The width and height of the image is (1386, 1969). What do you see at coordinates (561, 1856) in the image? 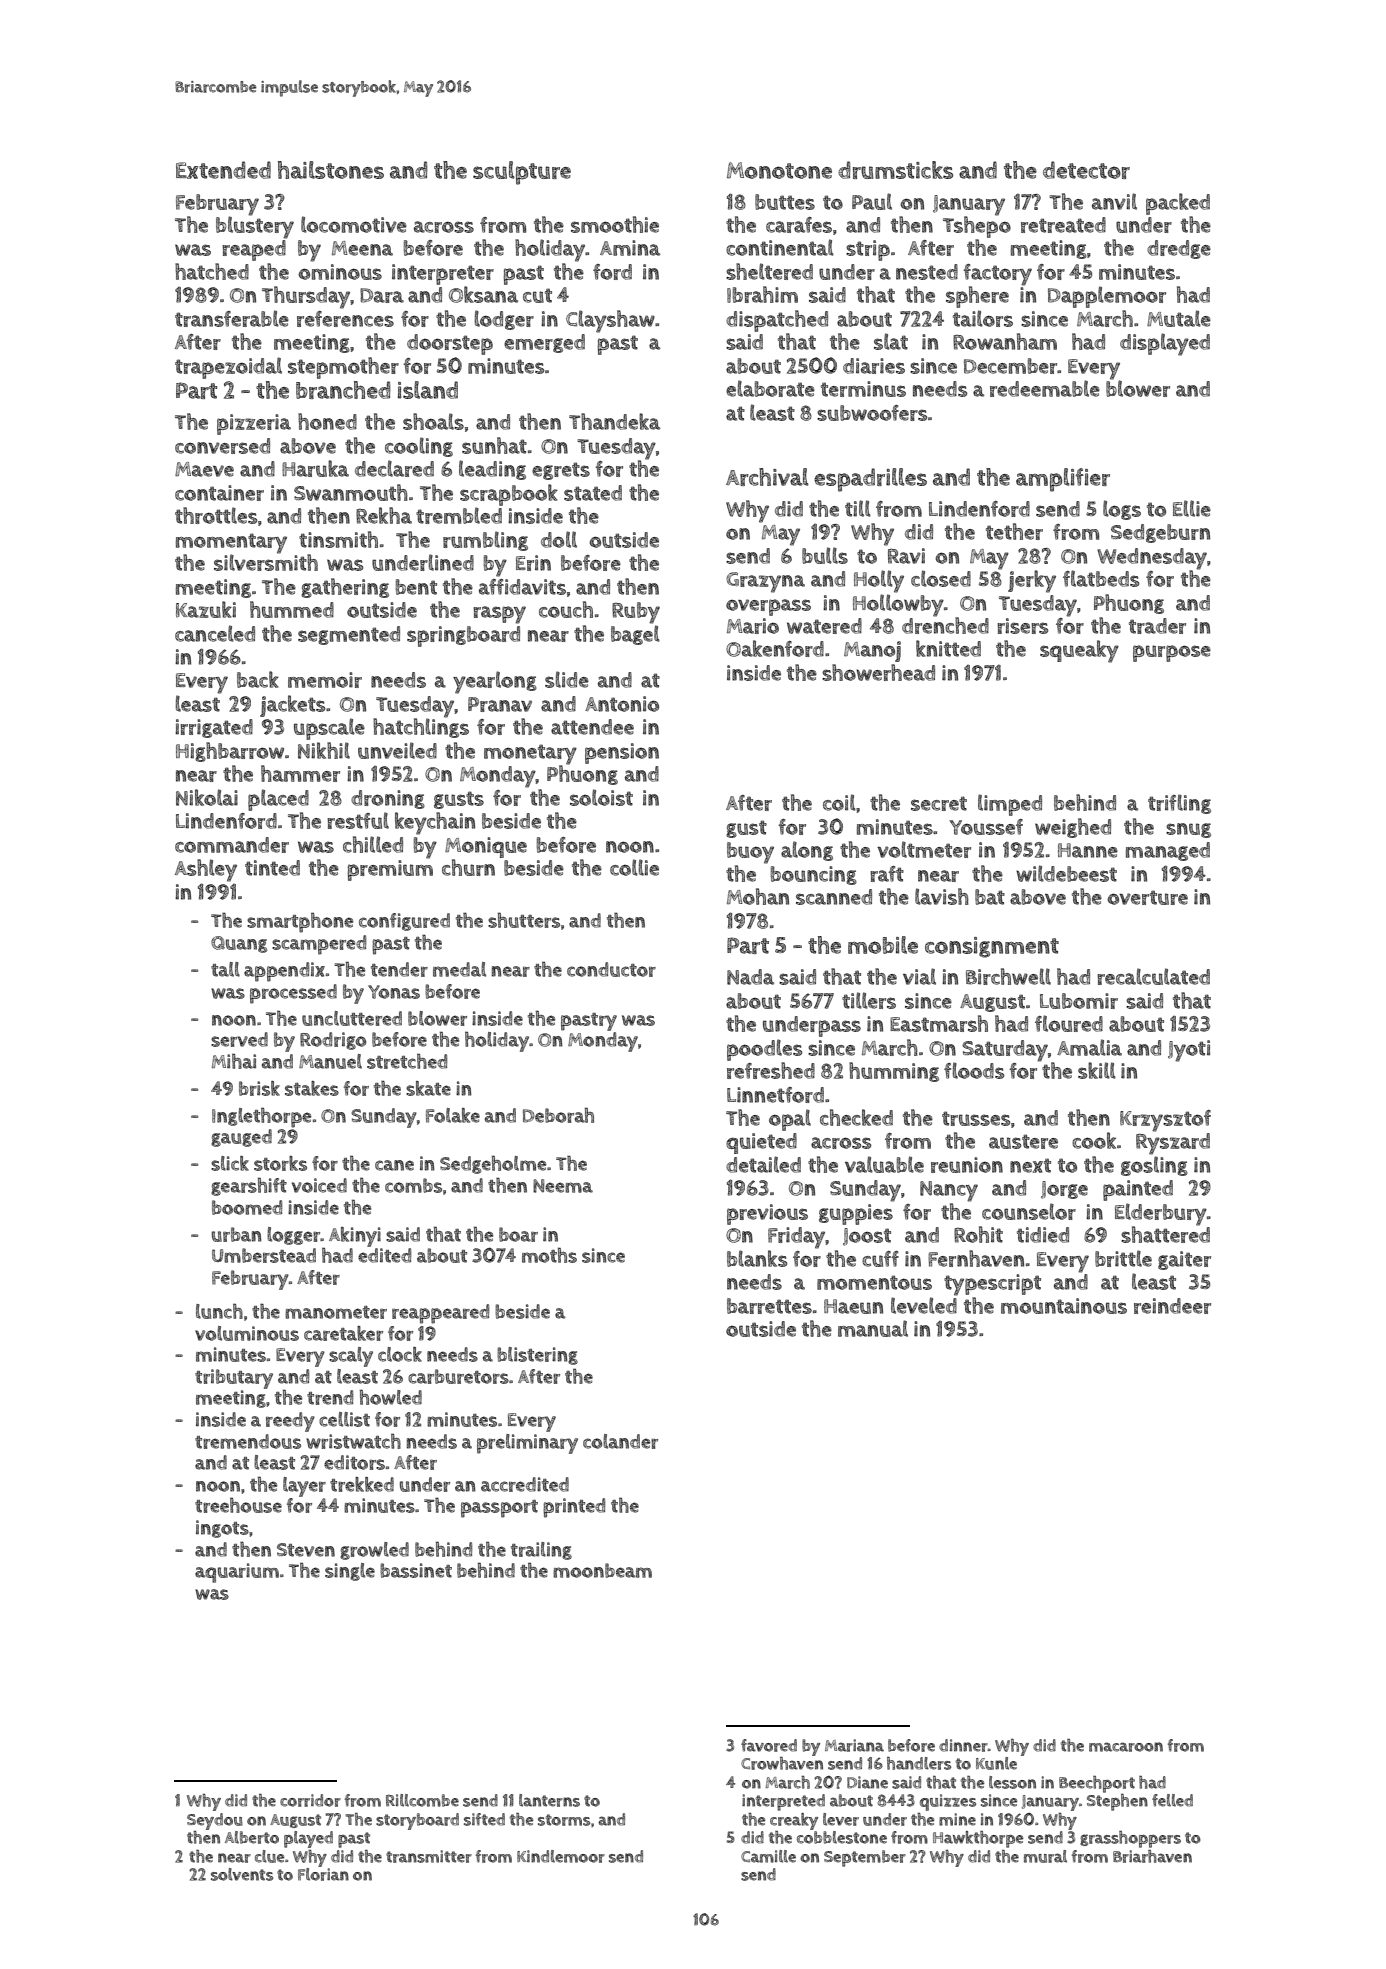
I see `Kindlemoor` at bounding box center [561, 1856].
